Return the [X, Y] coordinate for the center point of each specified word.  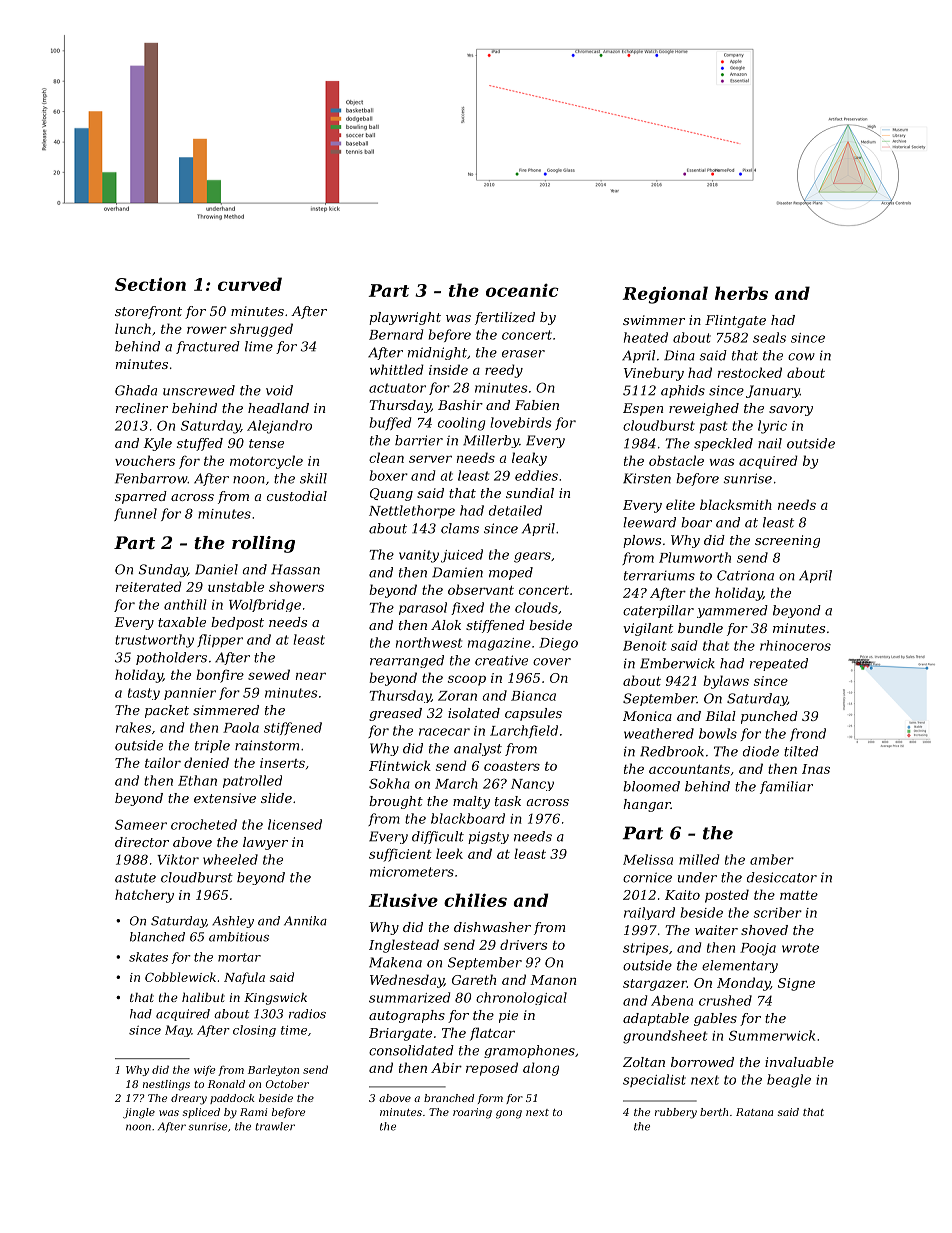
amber [772, 859]
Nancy [532, 785]
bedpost [237, 623]
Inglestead [404, 946]
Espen [643, 409]
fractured [208, 347]
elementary [740, 966]
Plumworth [695, 557]
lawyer [265, 843]
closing [254, 1031]
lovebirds [520, 422]
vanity [419, 556]
